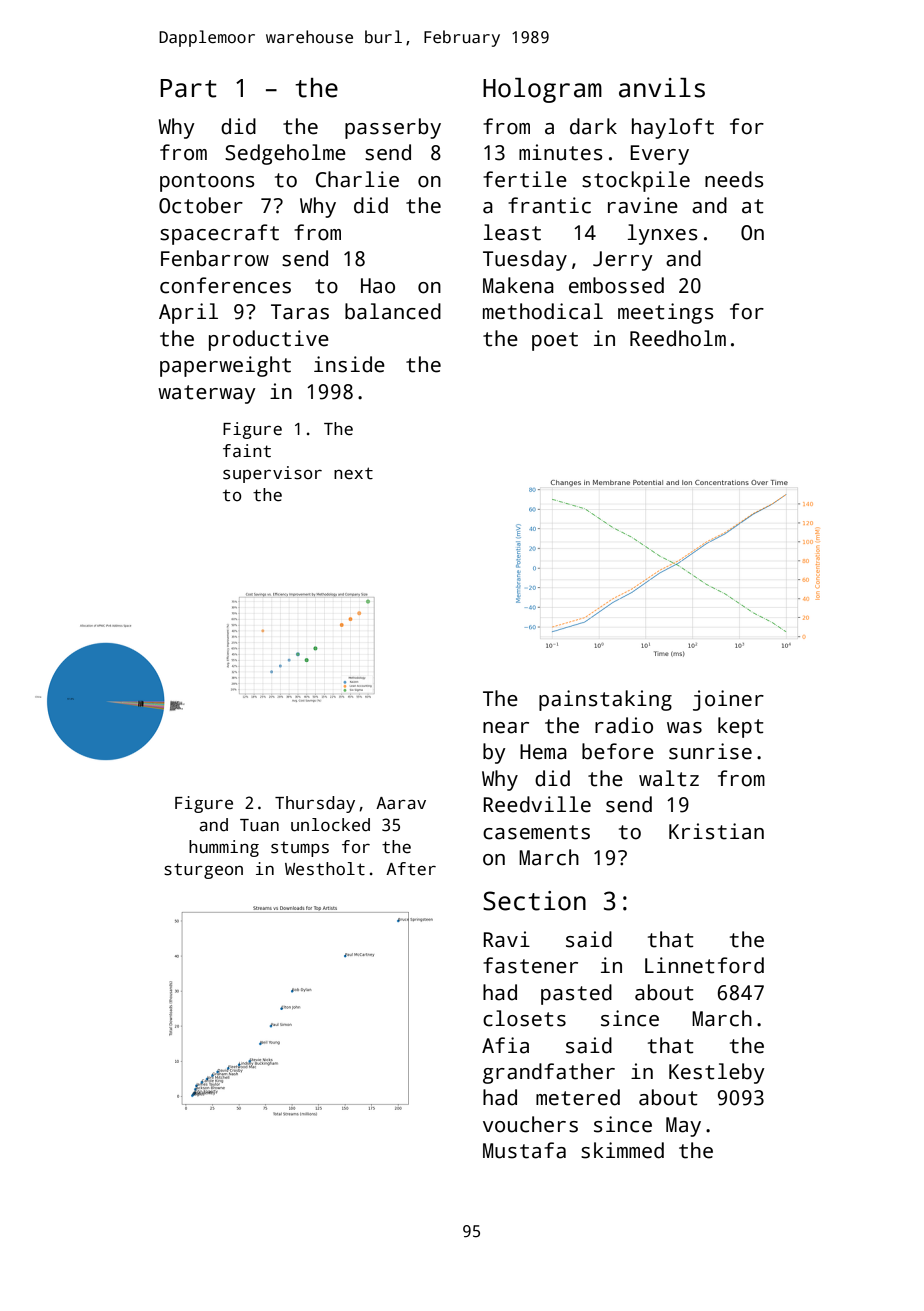 The image size is (924, 1311). I want to click on next, so click(353, 473).
